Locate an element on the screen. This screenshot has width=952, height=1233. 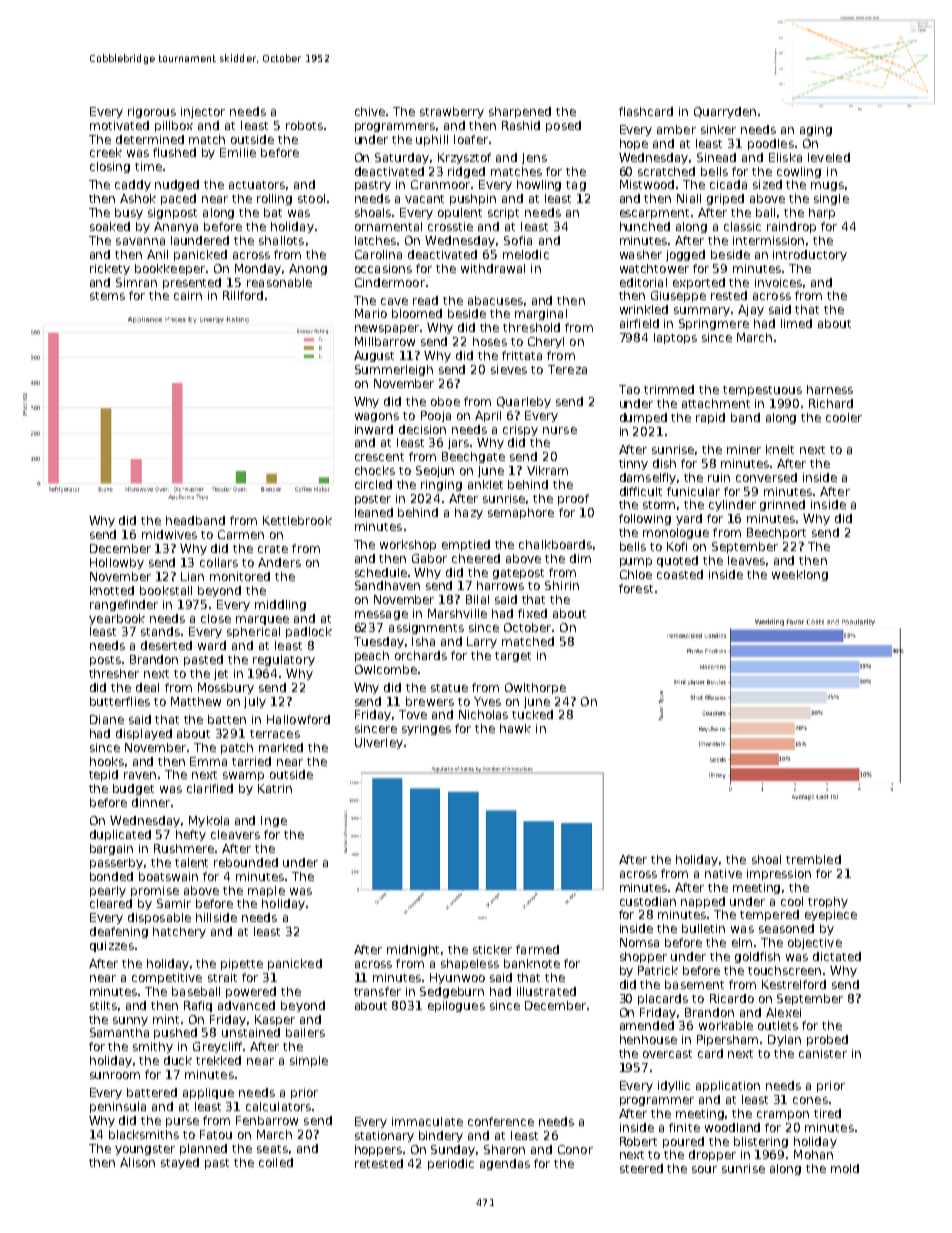
Mossbury is located at coordinates (226, 688).
